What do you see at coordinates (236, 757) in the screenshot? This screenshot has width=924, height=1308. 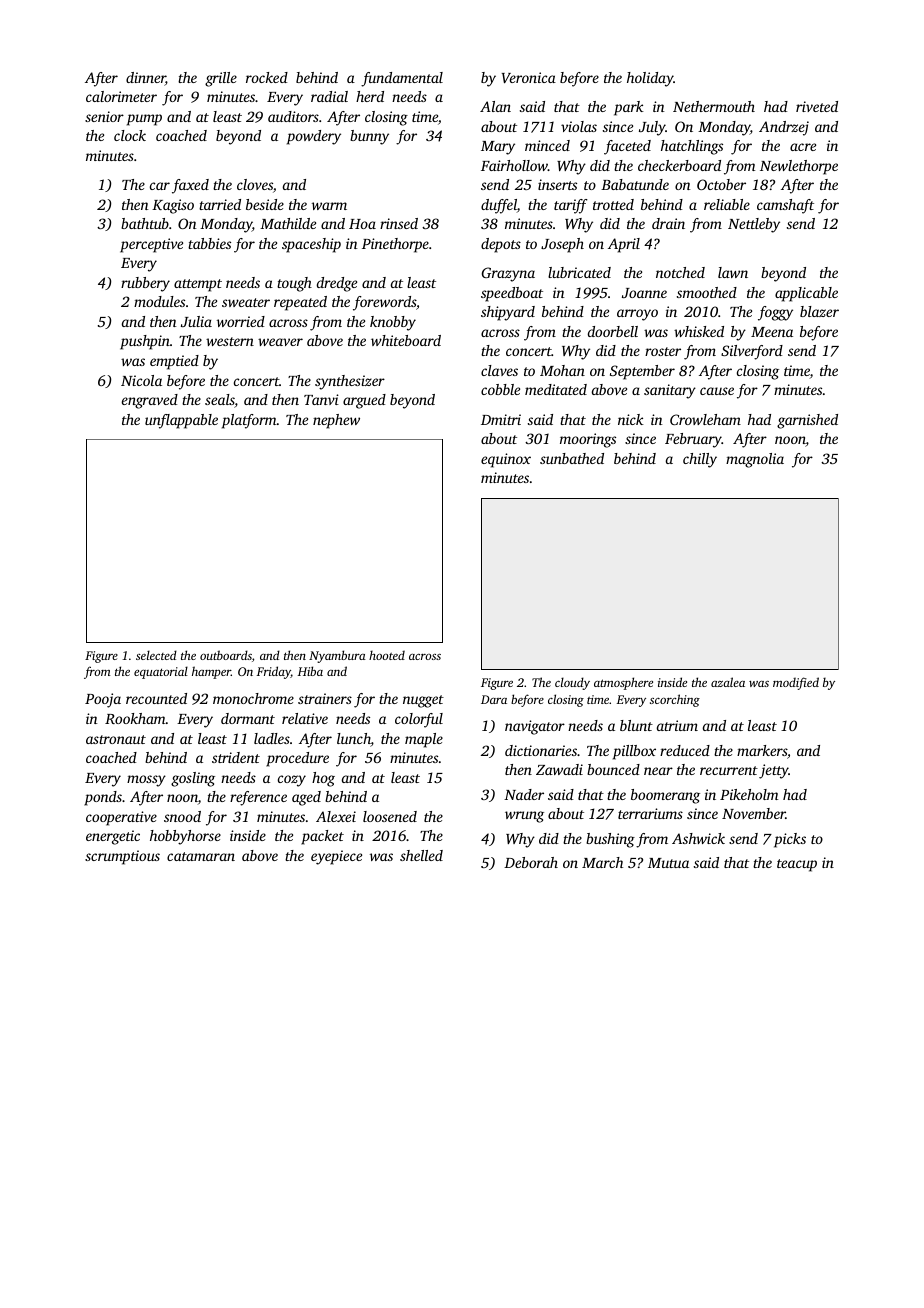 I see `strident` at bounding box center [236, 757].
